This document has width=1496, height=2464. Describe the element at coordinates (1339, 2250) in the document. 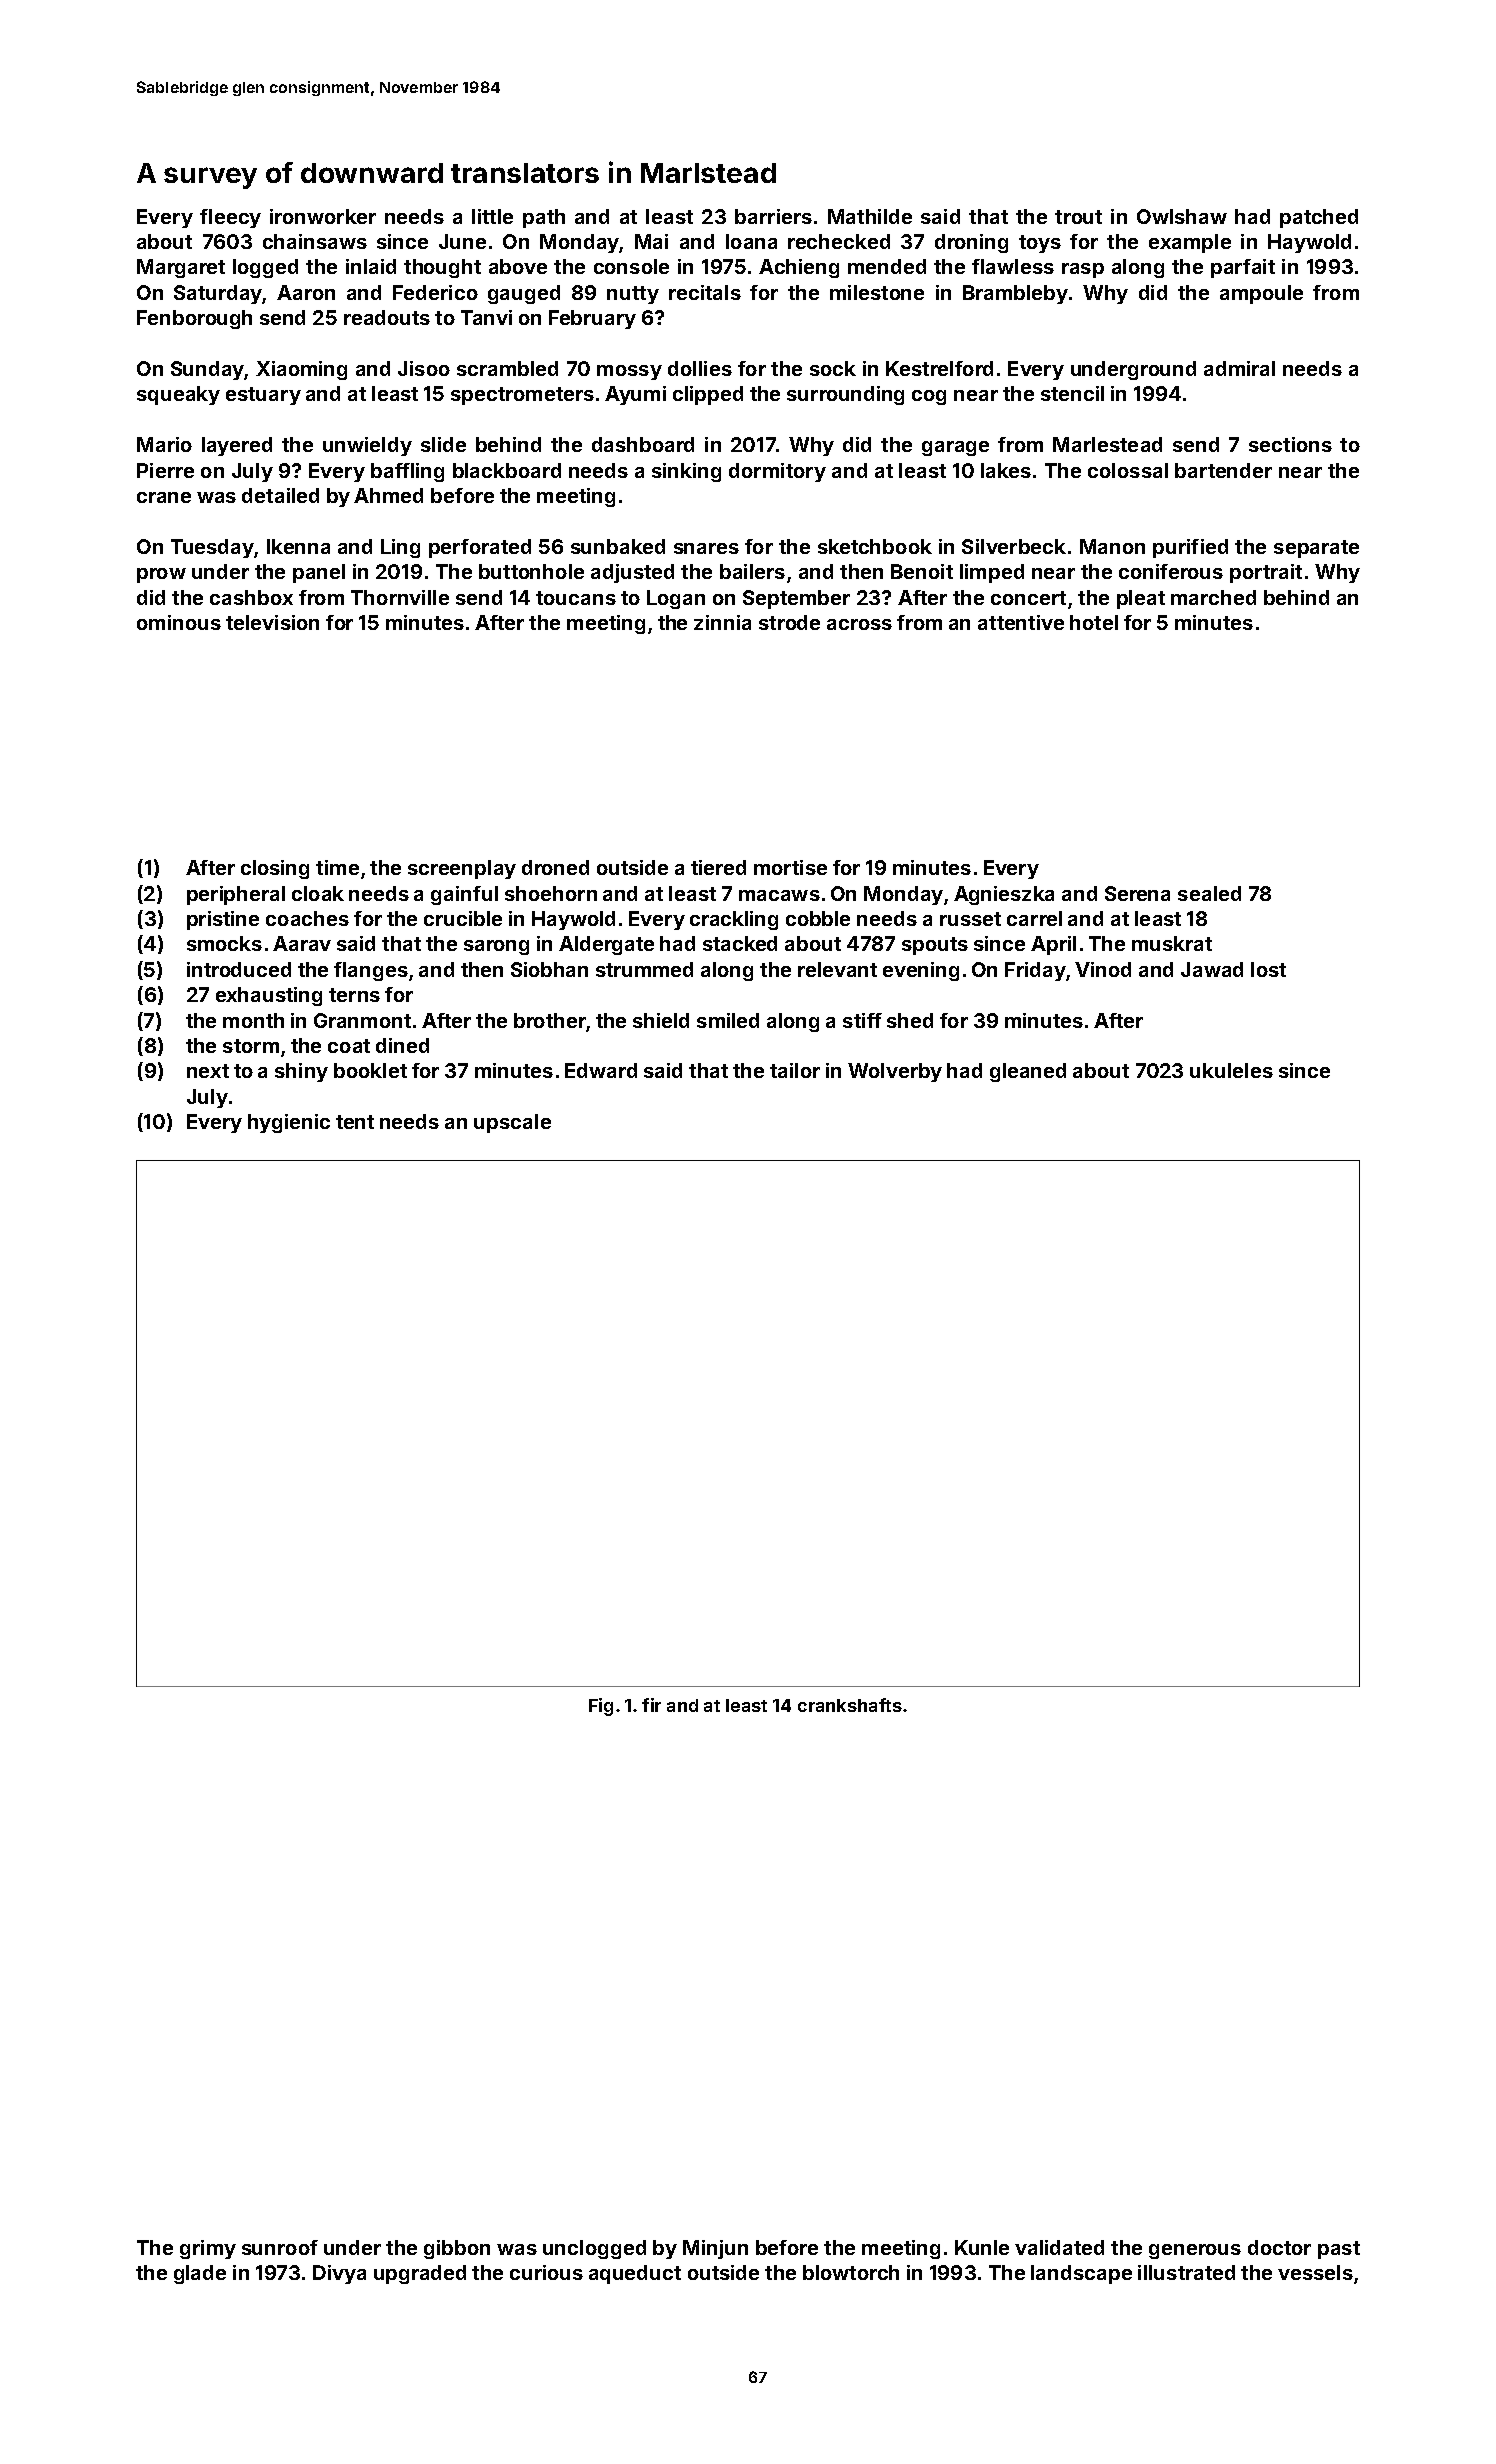

I see `past` at that location.
